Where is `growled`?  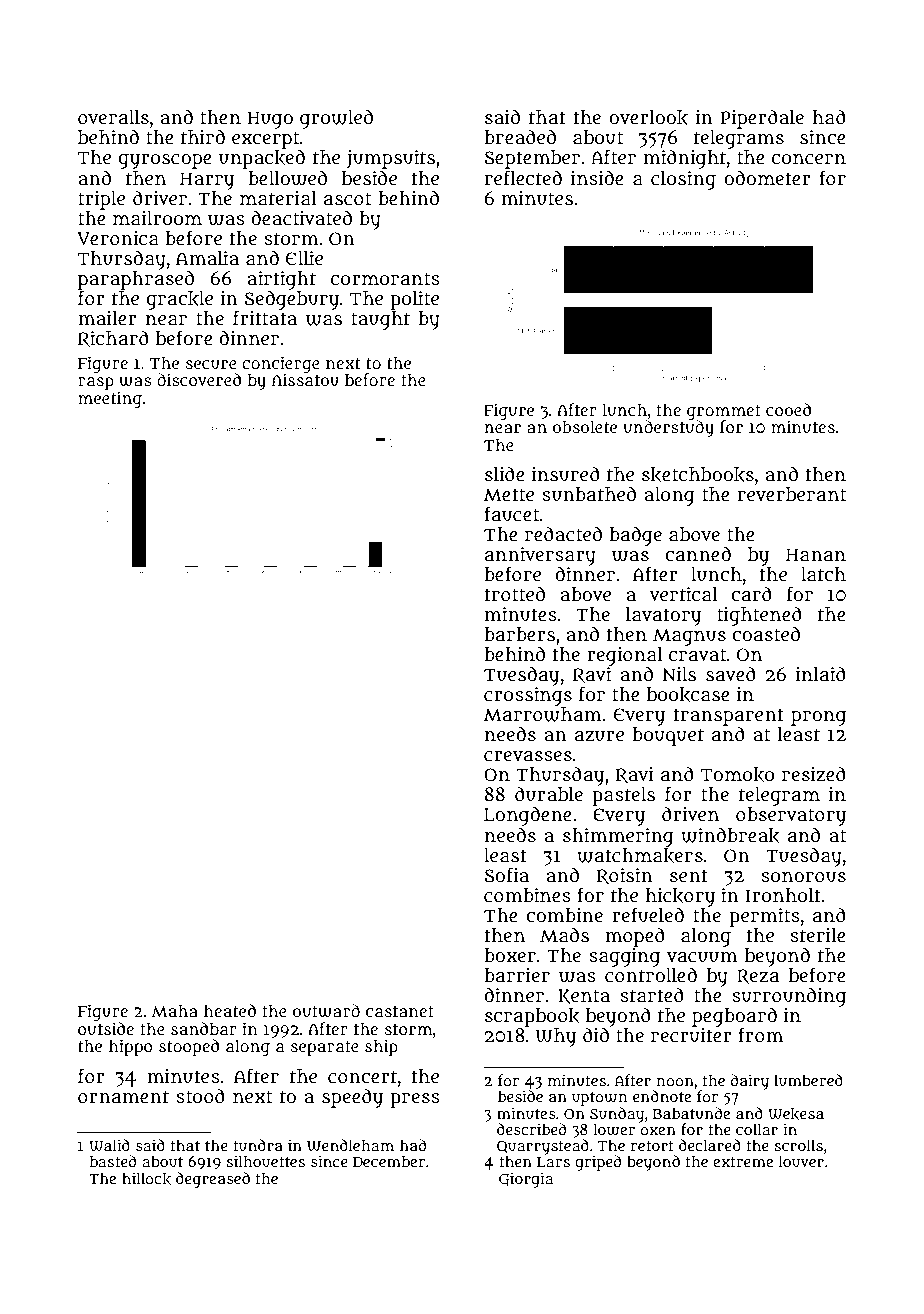
growled is located at coordinates (336, 119).
